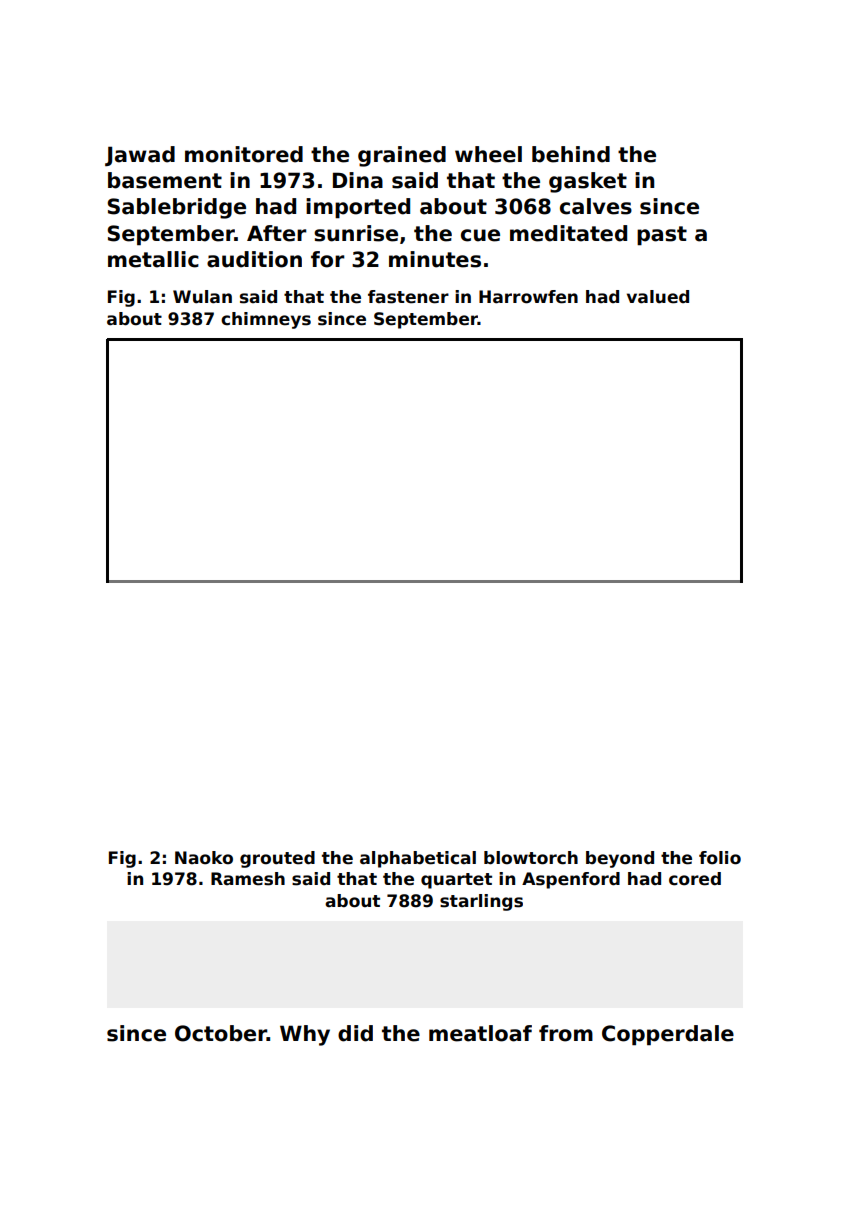 The height and width of the screenshot is (1205, 849). I want to click on Wulan, so click(202, 297).
